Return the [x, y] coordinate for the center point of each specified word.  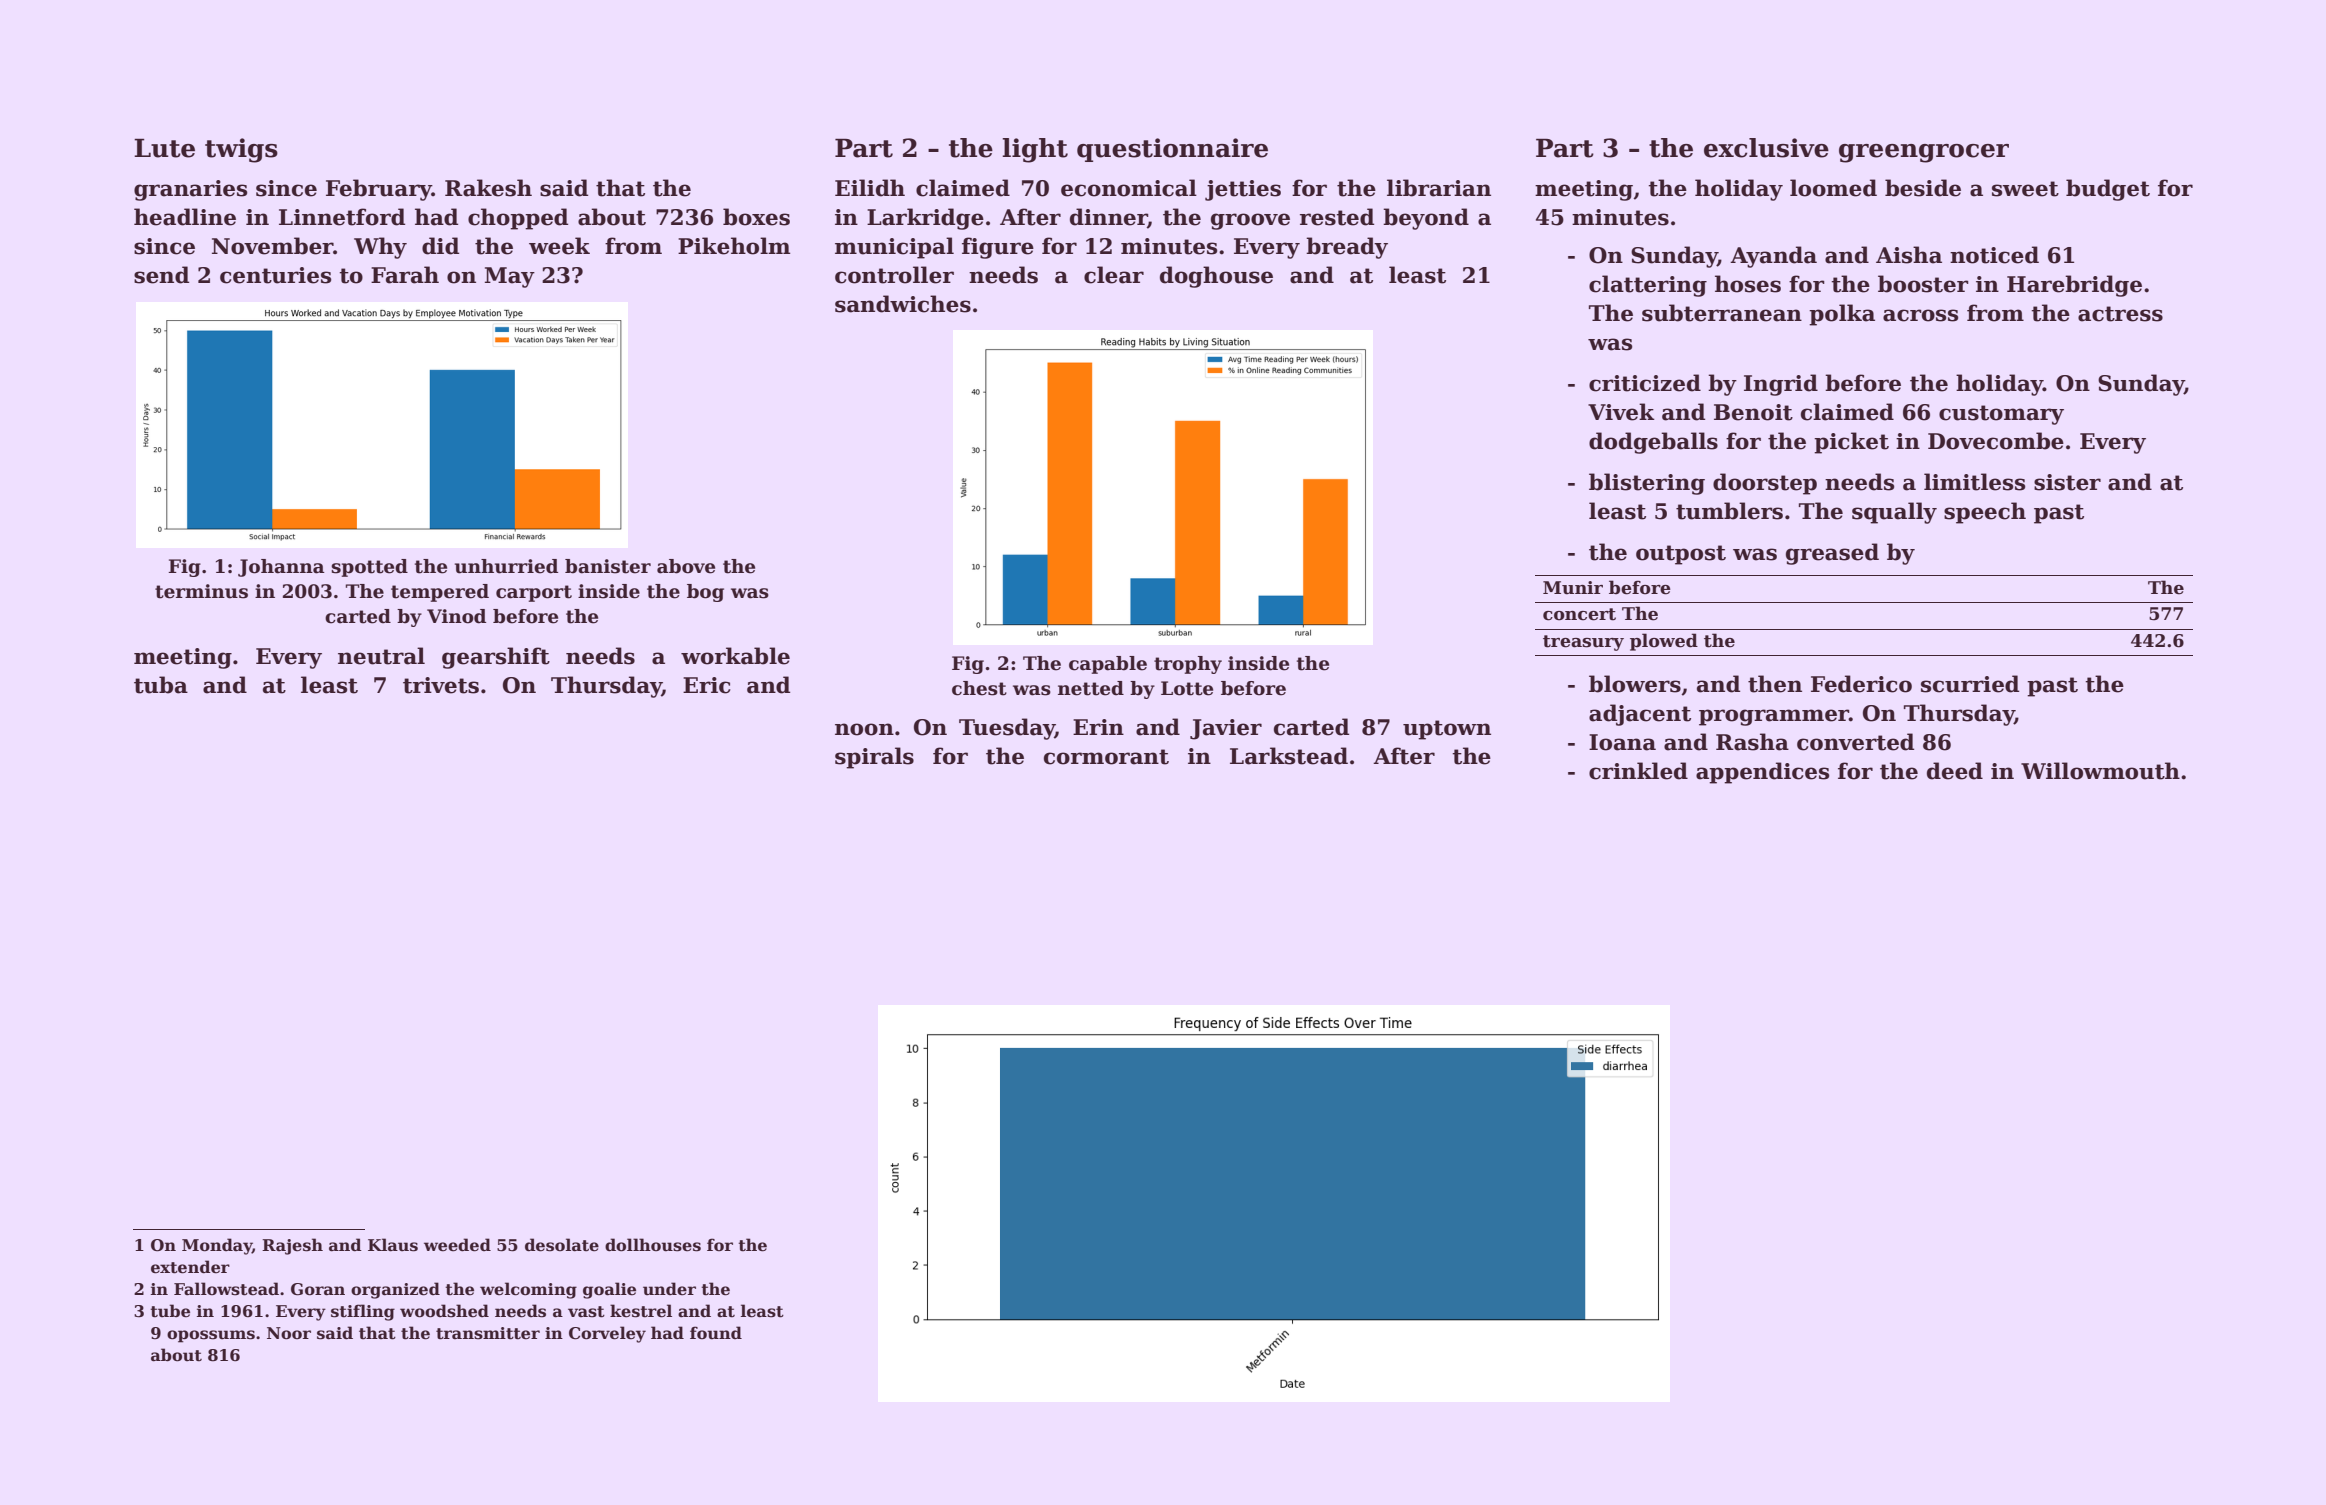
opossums [211, 1336]
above [686, 566]
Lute [164, 148]
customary [2001, 415]
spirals [874, 758]
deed [1955, 771]
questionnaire [1172, 150]
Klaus [393, 1245]
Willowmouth [2100, 771]
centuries [275, 275]
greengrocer [1924, 153]
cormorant [1106, 757]
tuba [161, 685]
